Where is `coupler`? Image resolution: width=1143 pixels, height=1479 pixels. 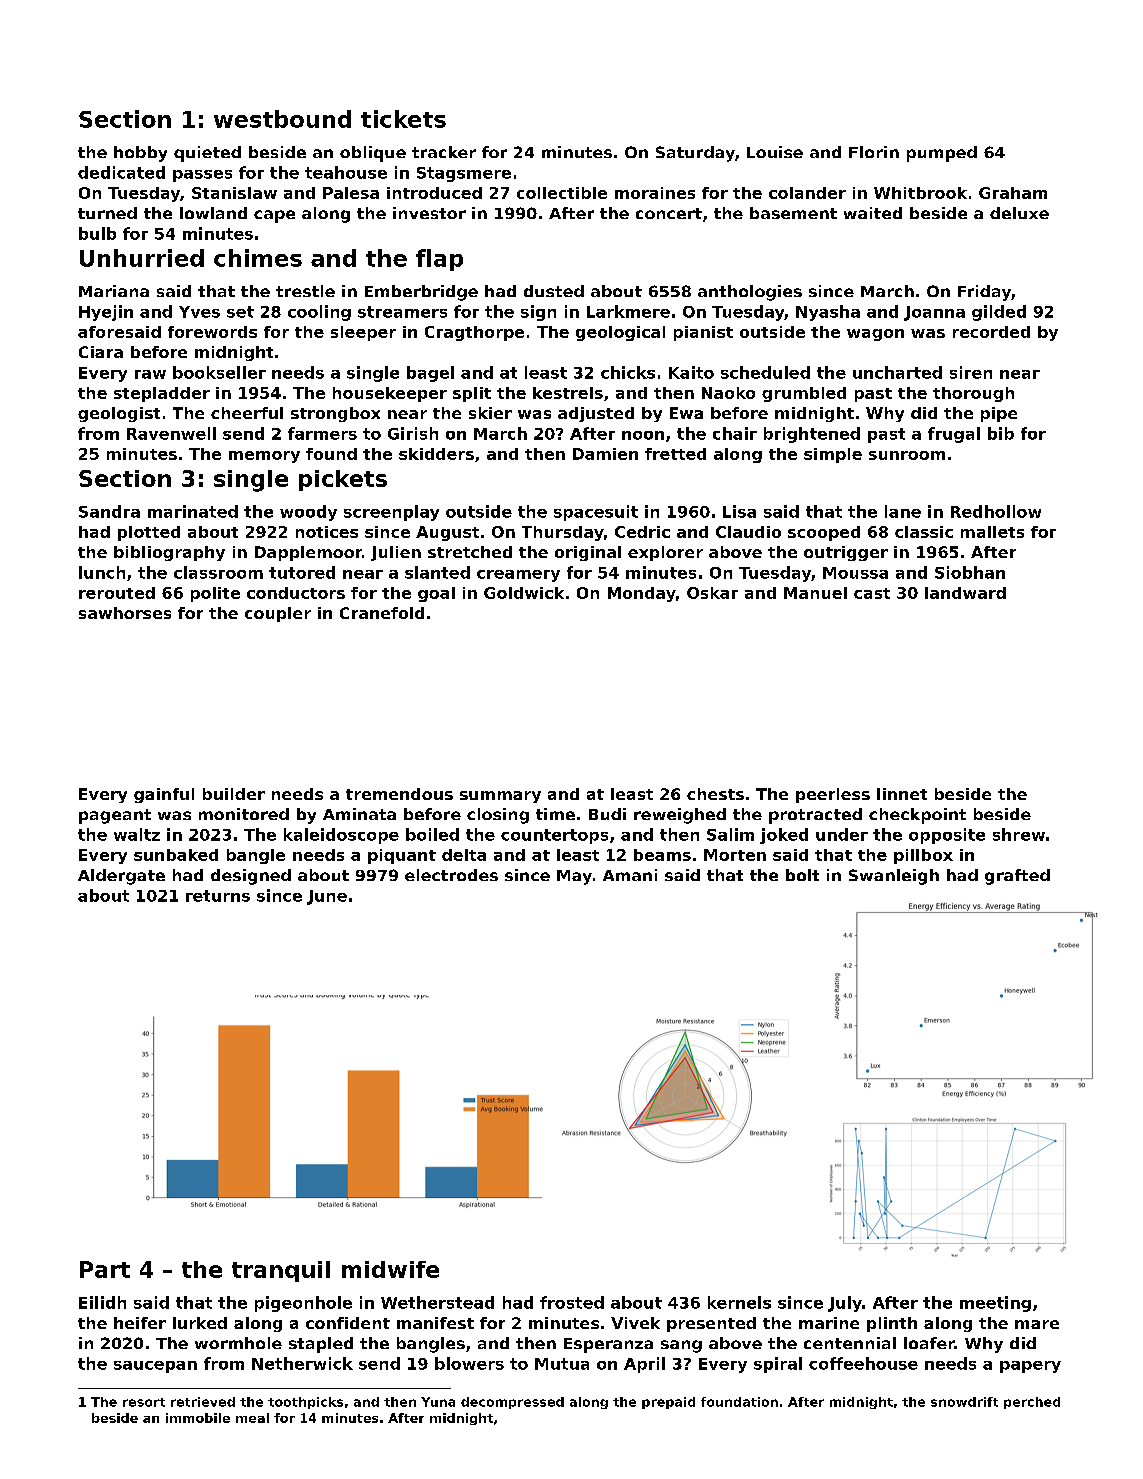 coupler is located at coordinates (278, 614).
